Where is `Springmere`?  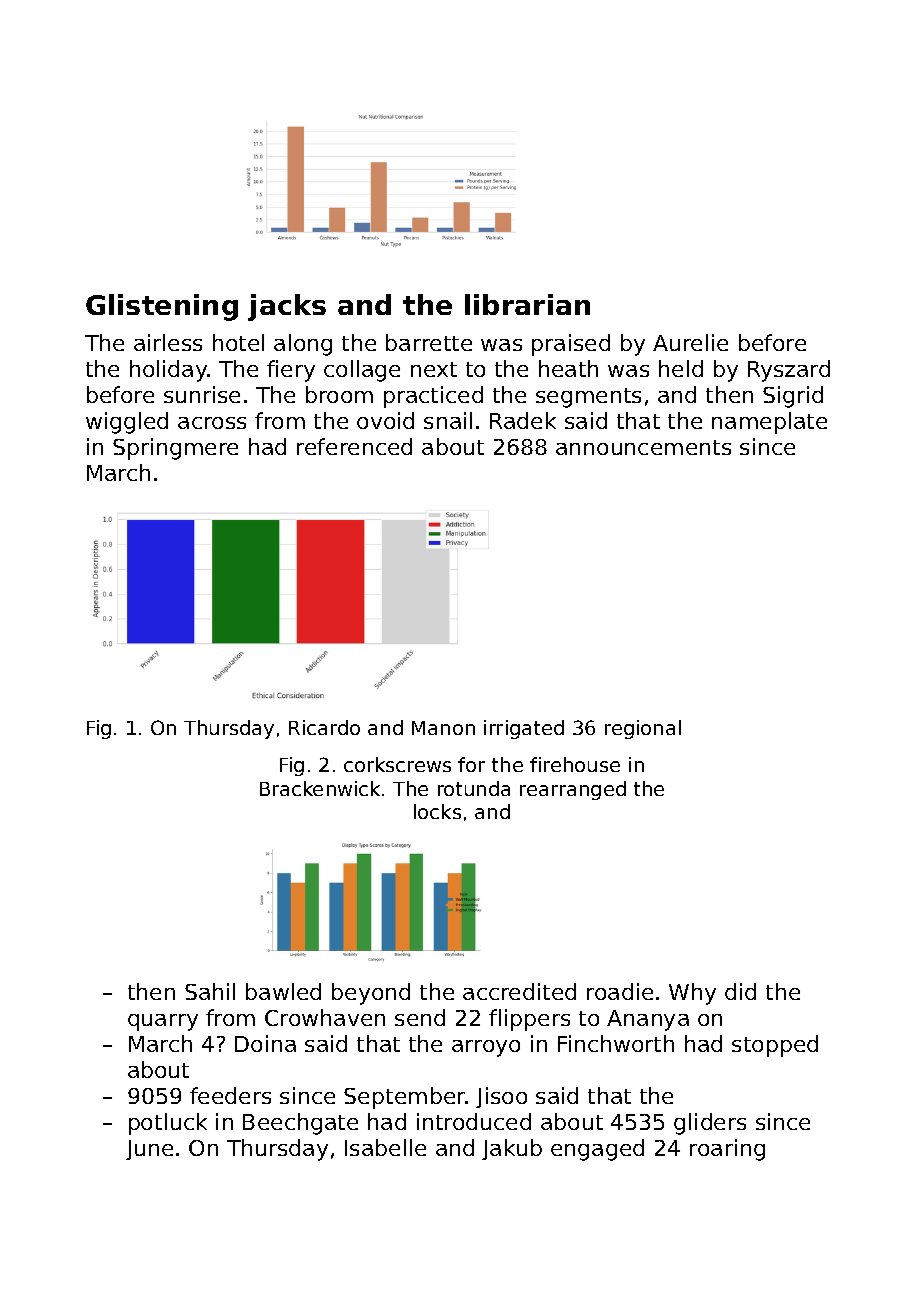
Springmere is located at coordinates (175, 449).
